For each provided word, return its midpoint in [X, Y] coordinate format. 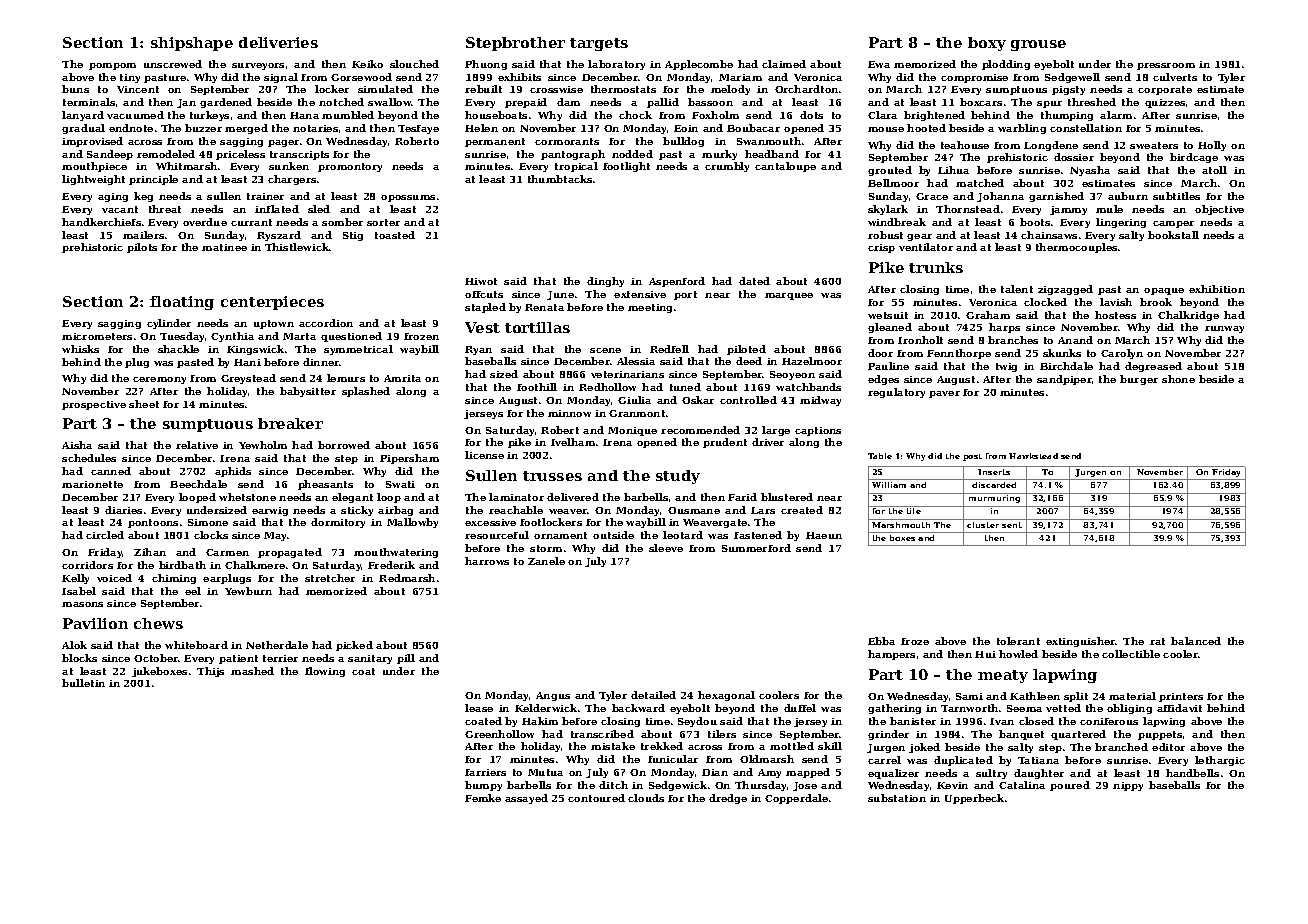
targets [599, 44]
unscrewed [173, 64]
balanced [1196, 641]
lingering [1121, 223]
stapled [485, 308]
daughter [1039, 774]
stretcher [330, 578]
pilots [142, 248]
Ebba [881, 641]
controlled [748, 400]
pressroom [1166, 66]
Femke [483, 798]
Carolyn [1122, 354]
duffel [800, 708]
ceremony [159, 380]
